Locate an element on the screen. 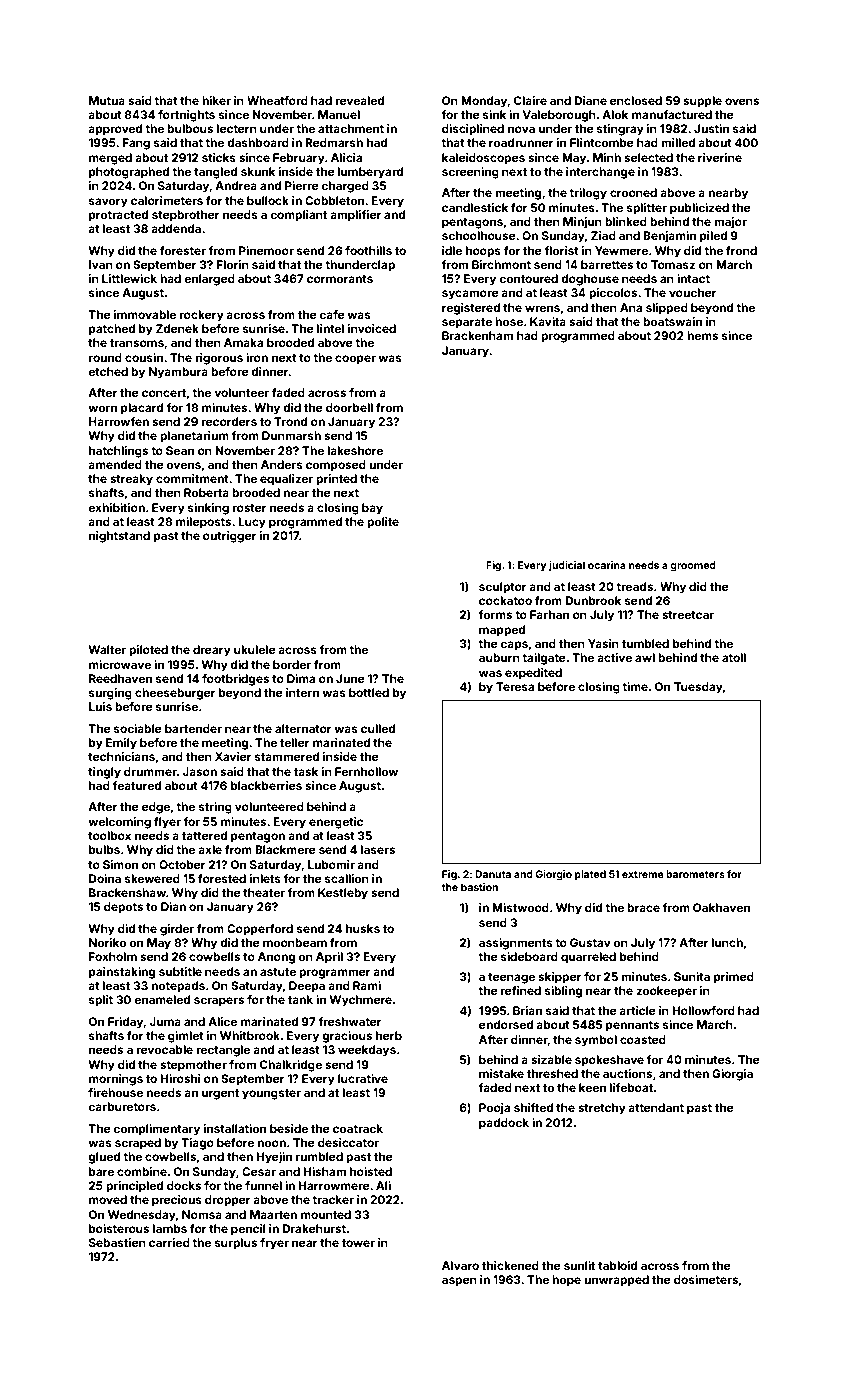 Image resolution: width=849 pixels, height=1400 pixels. Claire is located at coordinates (530, 100).
